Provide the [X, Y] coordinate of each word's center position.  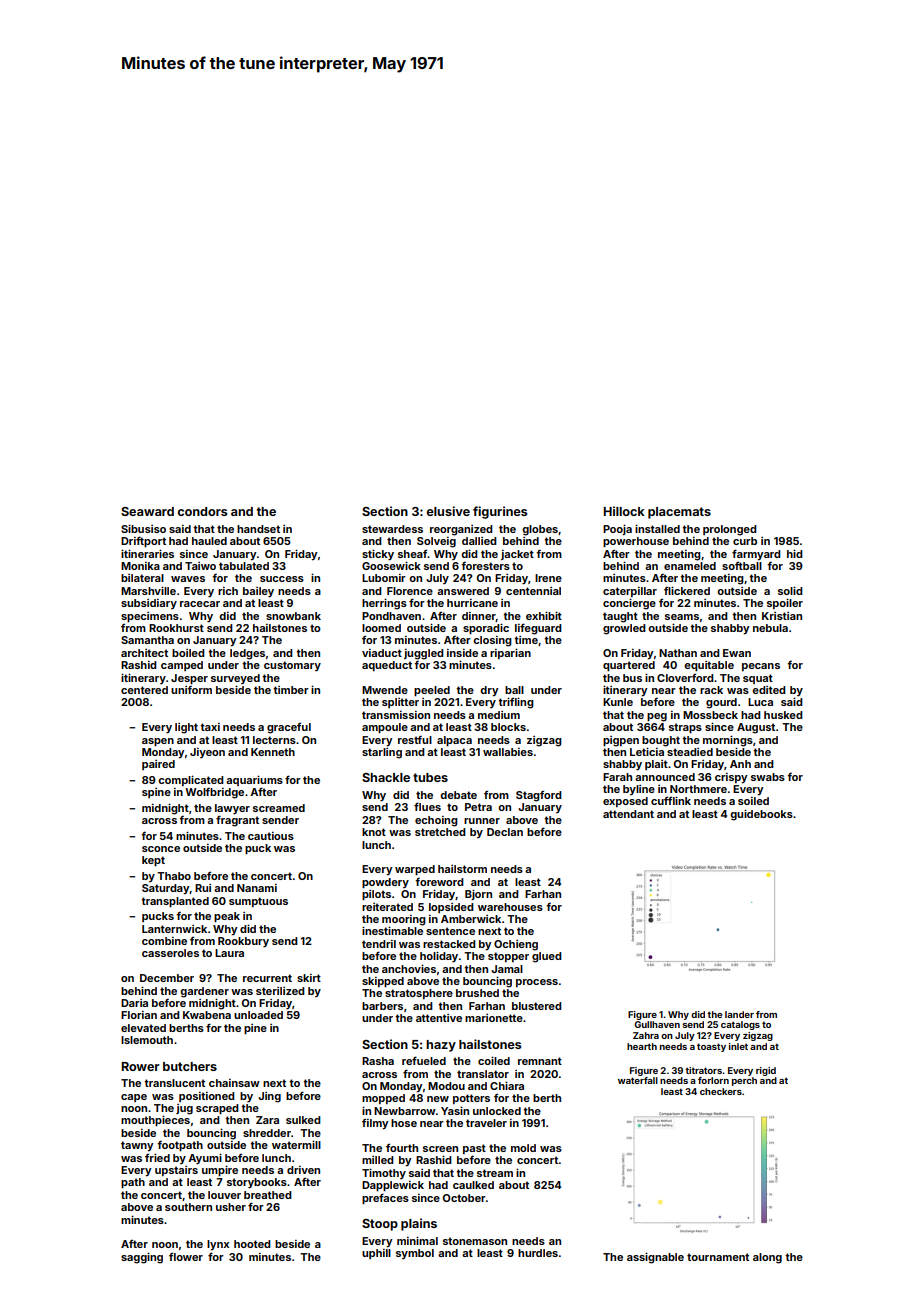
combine [164, 941]
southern [188, 1207]
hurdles [538, 1253]
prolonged [730, 530]
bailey [258, 592]
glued [547, 957]
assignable [655, 1258]
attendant [628, 814]
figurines [500, 512]
